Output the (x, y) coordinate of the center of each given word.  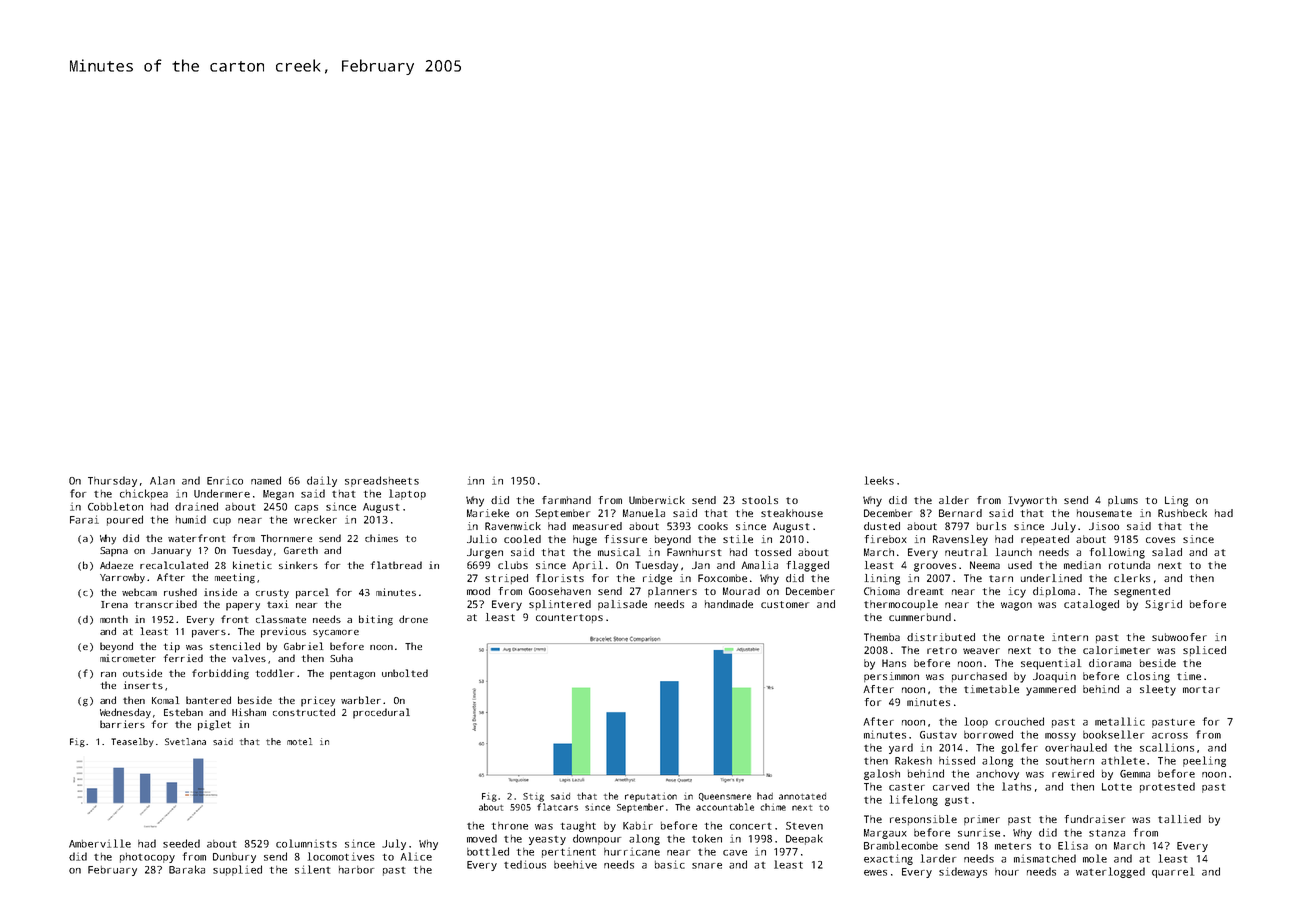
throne (510, 826)
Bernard (960, 513)
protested (1167, 787)
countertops (569, 618)
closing (1148, 677)
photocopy (147, 858)
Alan (162, 480)
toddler (275, 673)
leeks (879, 480)
